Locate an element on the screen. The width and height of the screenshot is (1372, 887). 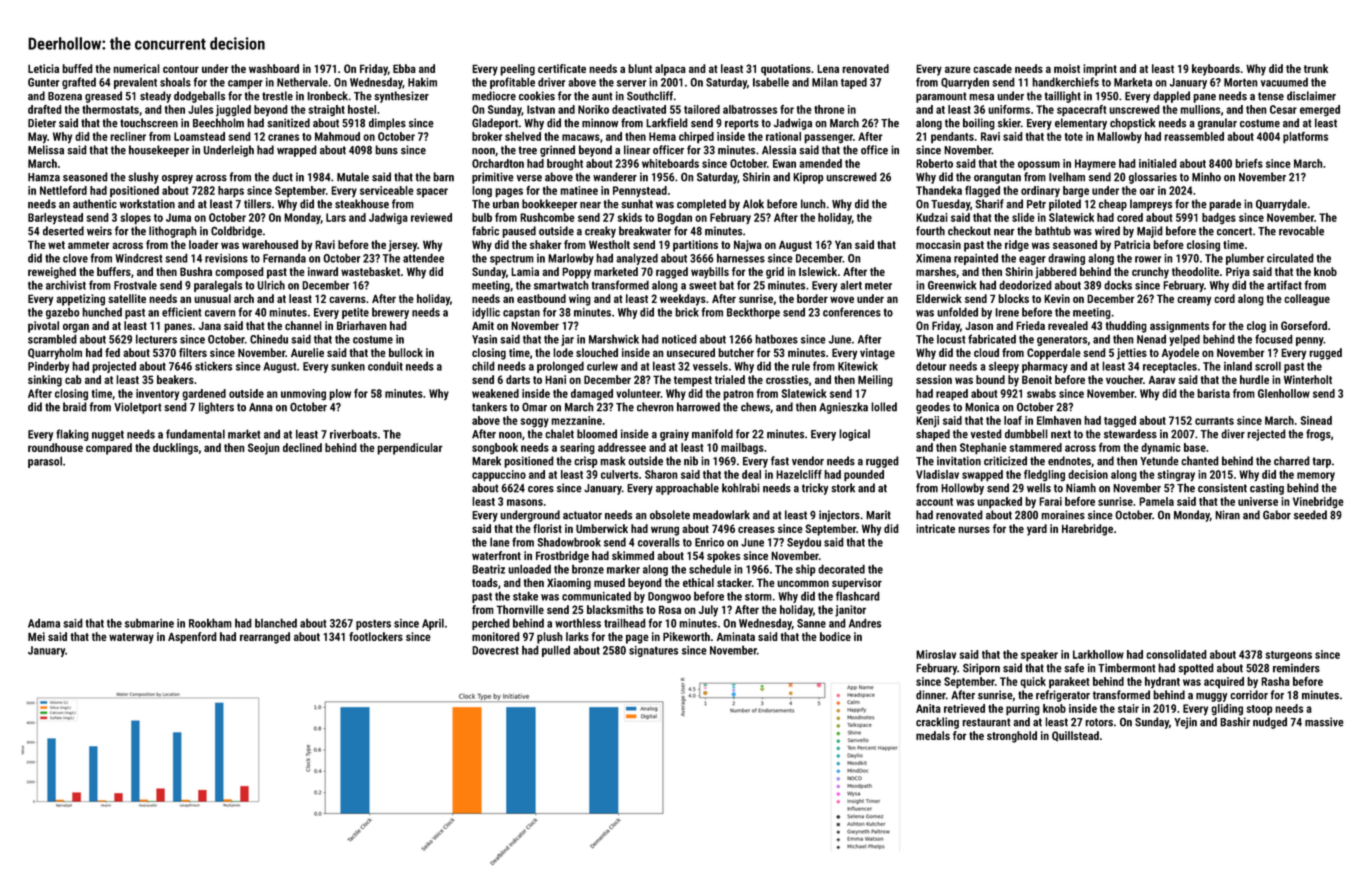
Quarryholm is located at coordinates (55, 354).
